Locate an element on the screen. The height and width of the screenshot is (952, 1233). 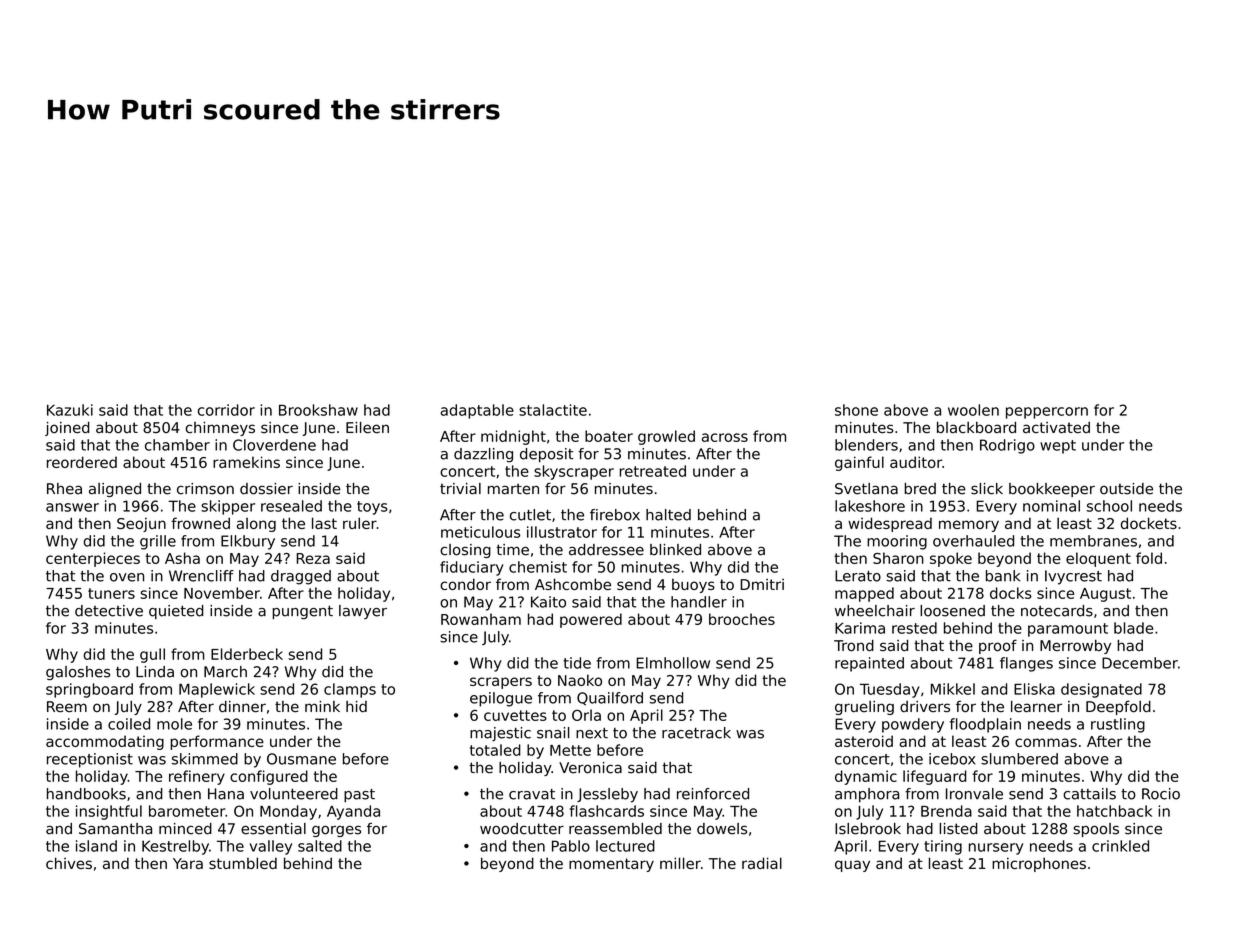
mink is located at coordinates (322, 706).
